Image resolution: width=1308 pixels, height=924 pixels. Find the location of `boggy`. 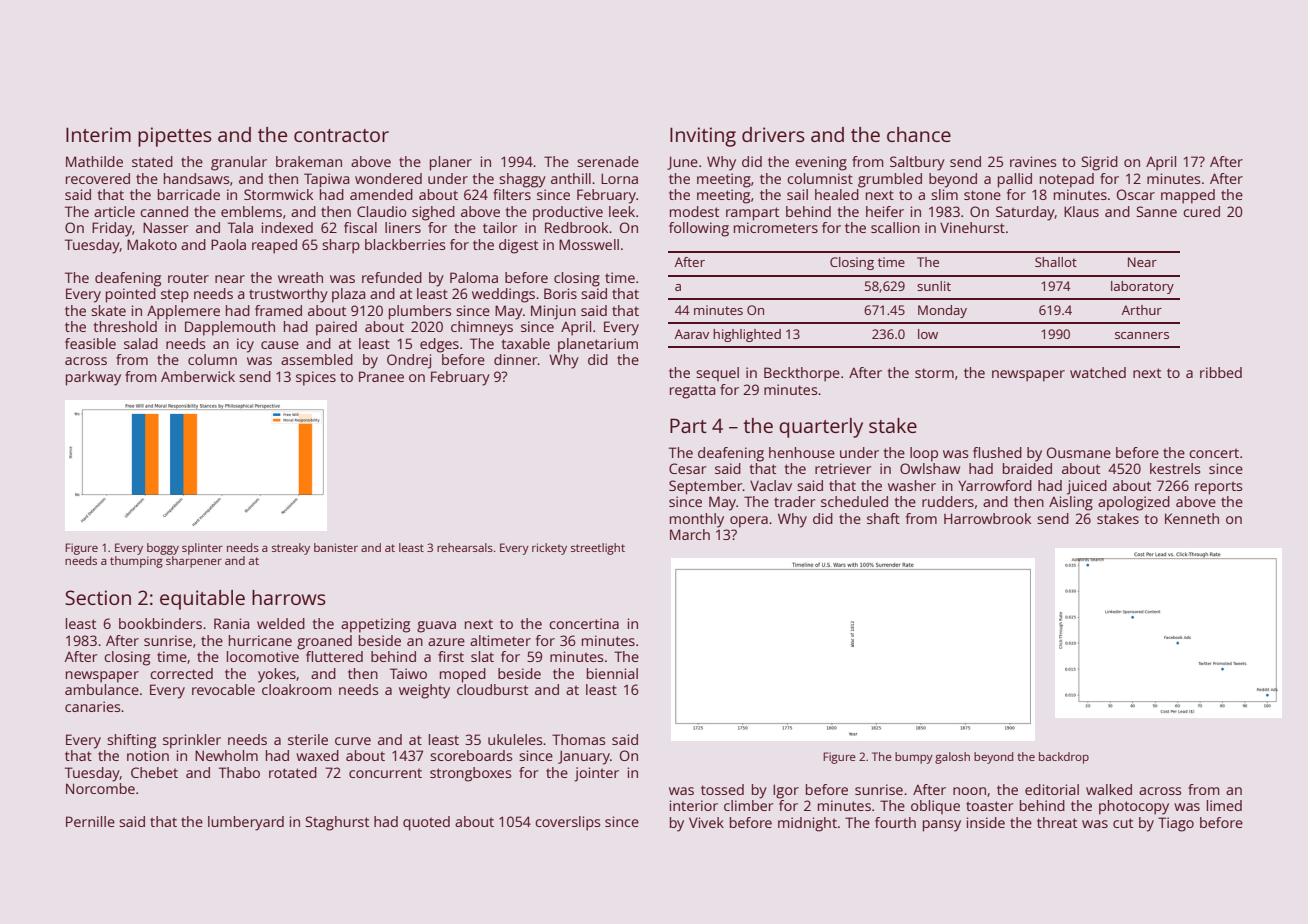

boggy is located at coordinates (163, 549).
